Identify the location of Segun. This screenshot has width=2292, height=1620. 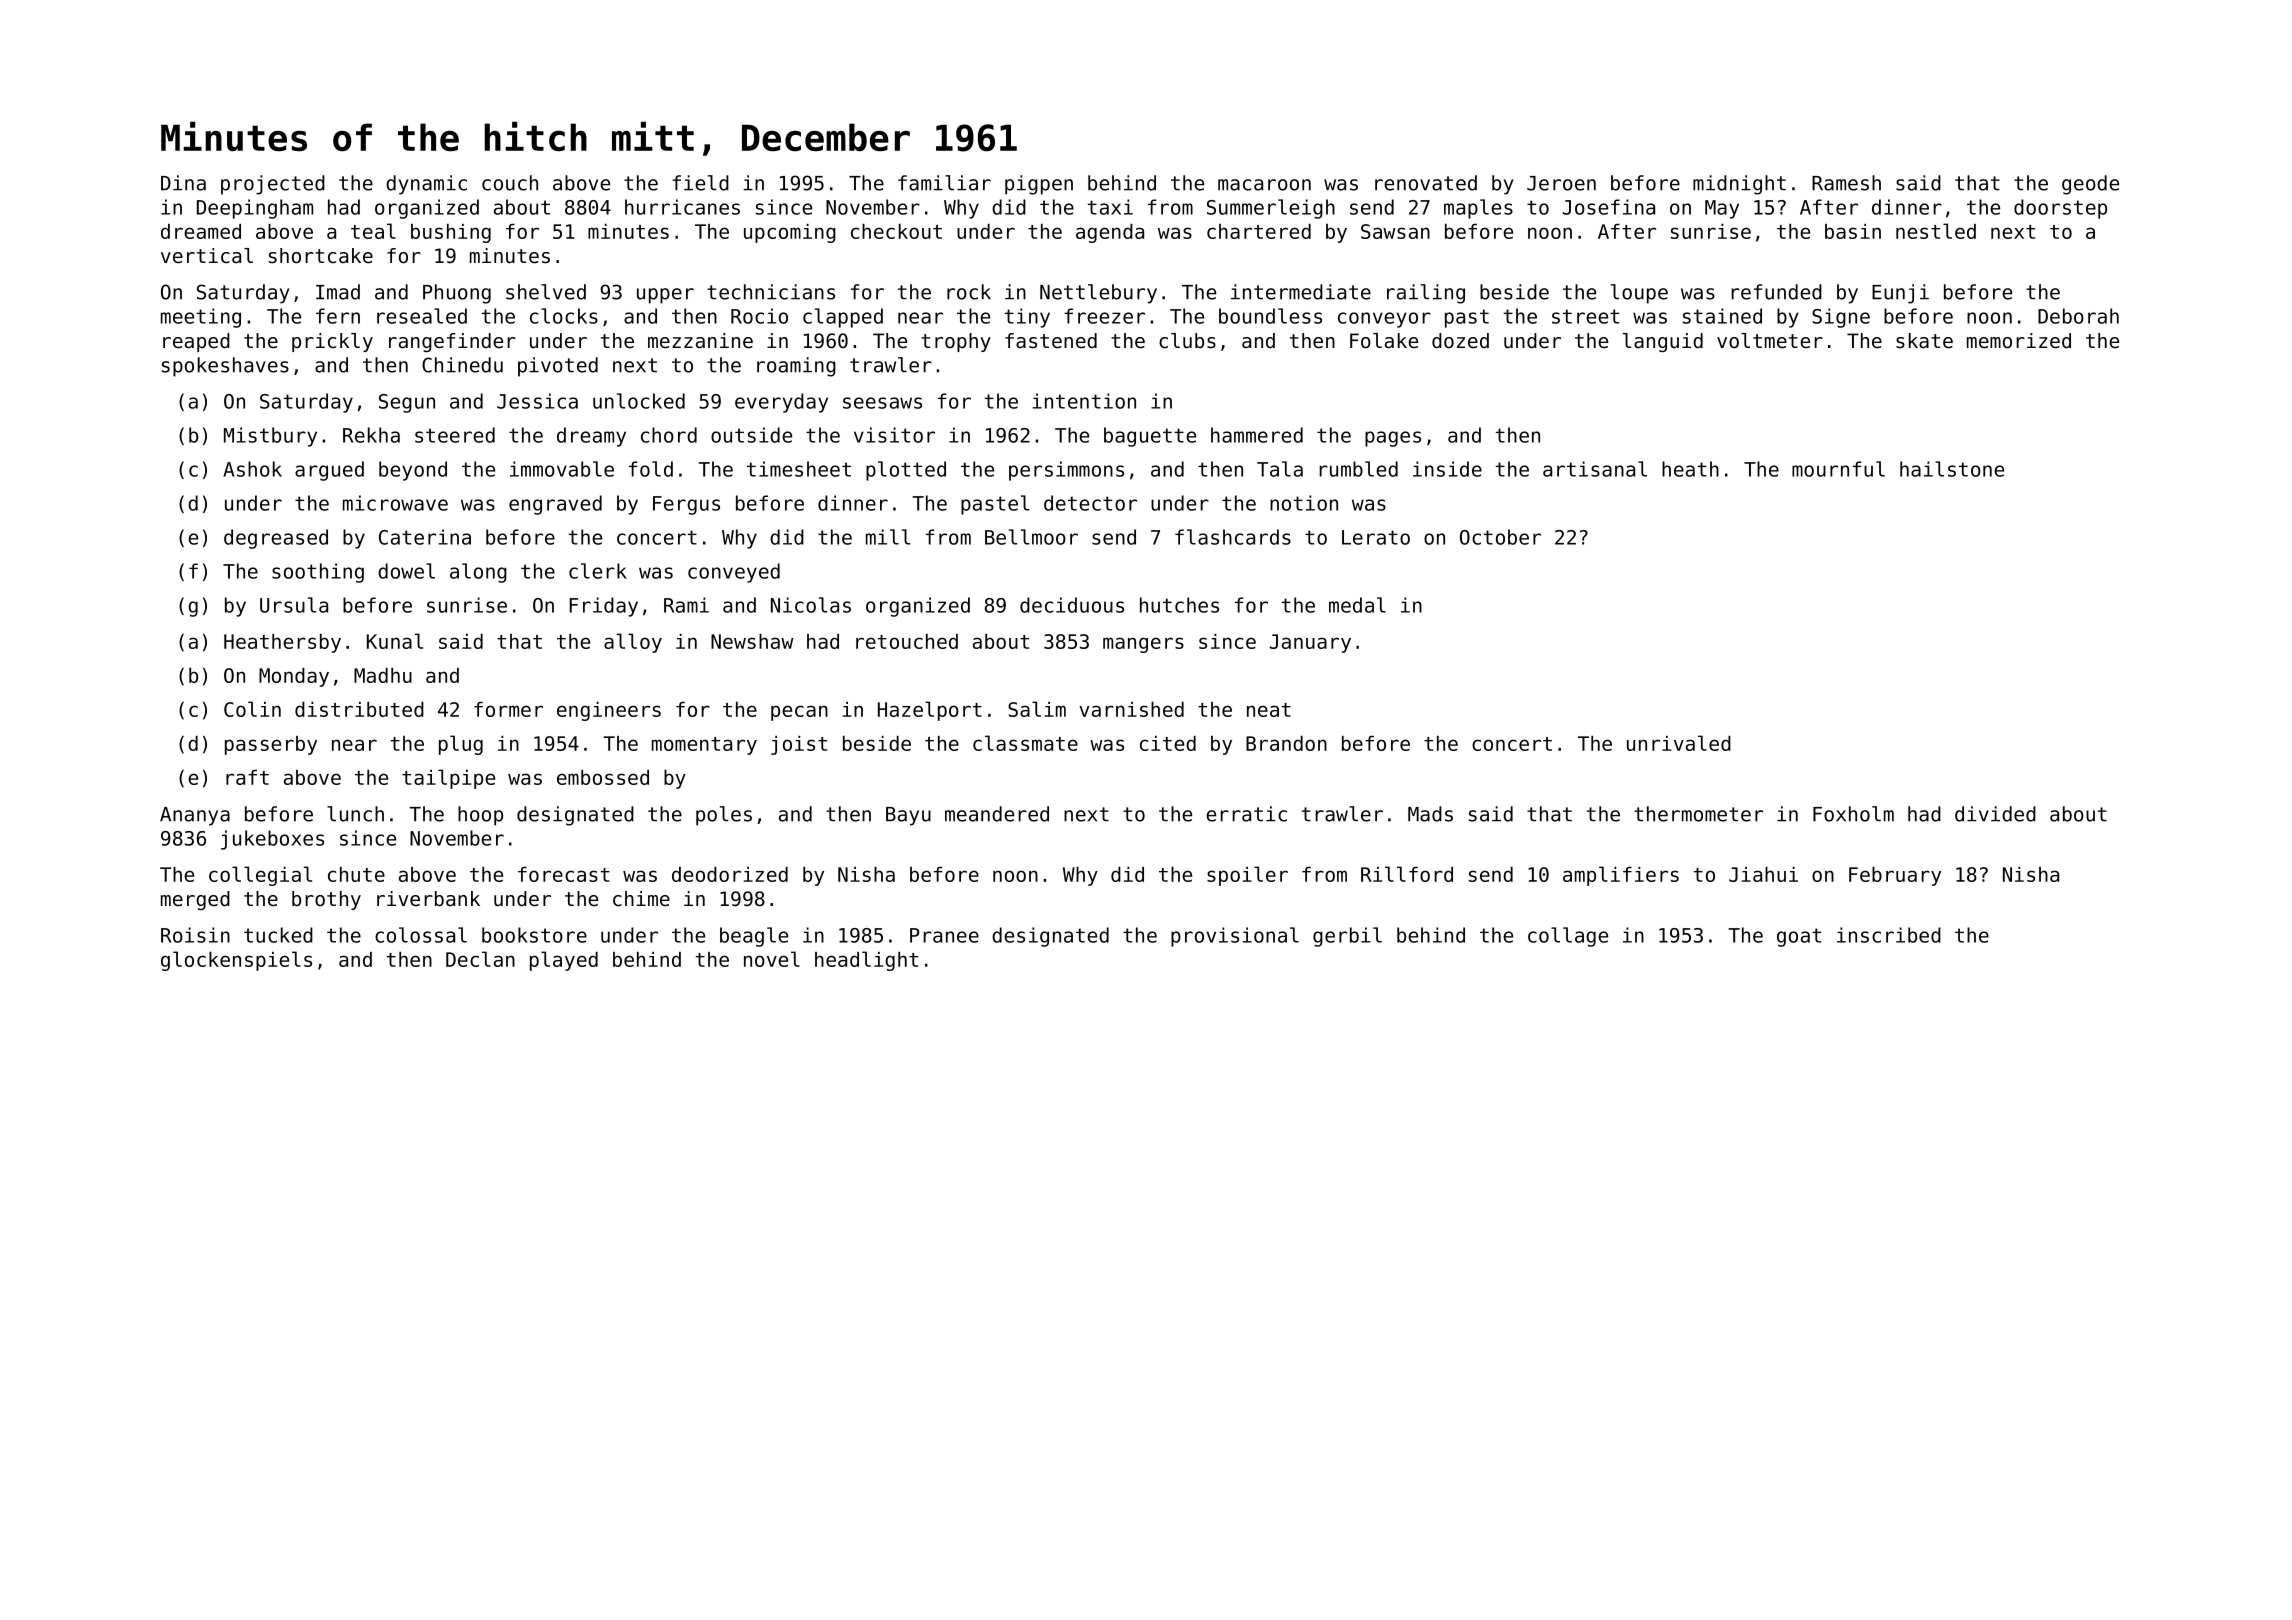
(407, 403).
